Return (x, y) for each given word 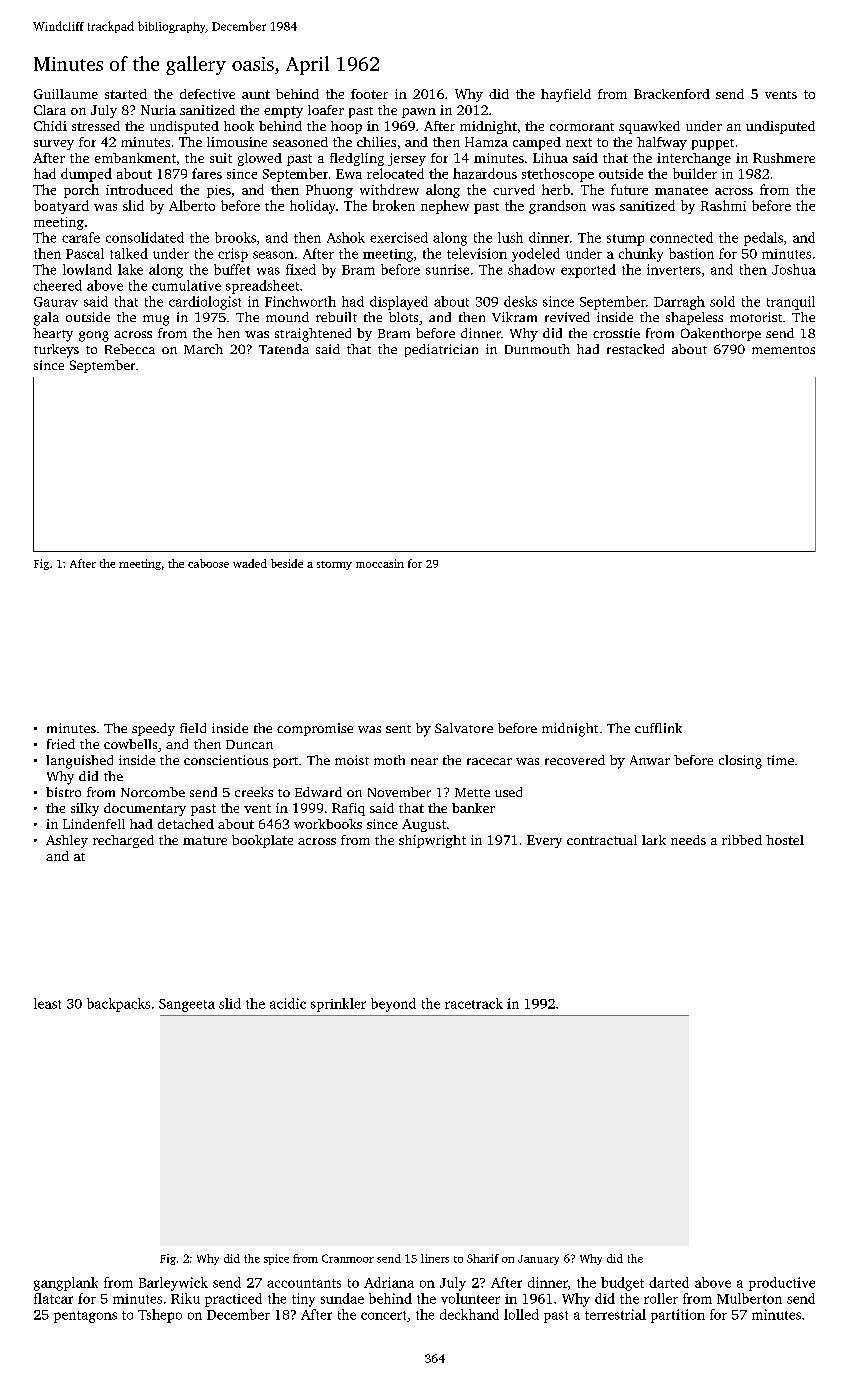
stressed (96, 126)
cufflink (658, 728)
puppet (713, 144)
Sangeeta (187, 1005)
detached (186, 824)
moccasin (380, 563)
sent (398, 729)
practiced (233, 1300)
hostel (785, 840)
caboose (208, 563)
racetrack (474, 1003)
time (780, 760)
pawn (419, 113)
